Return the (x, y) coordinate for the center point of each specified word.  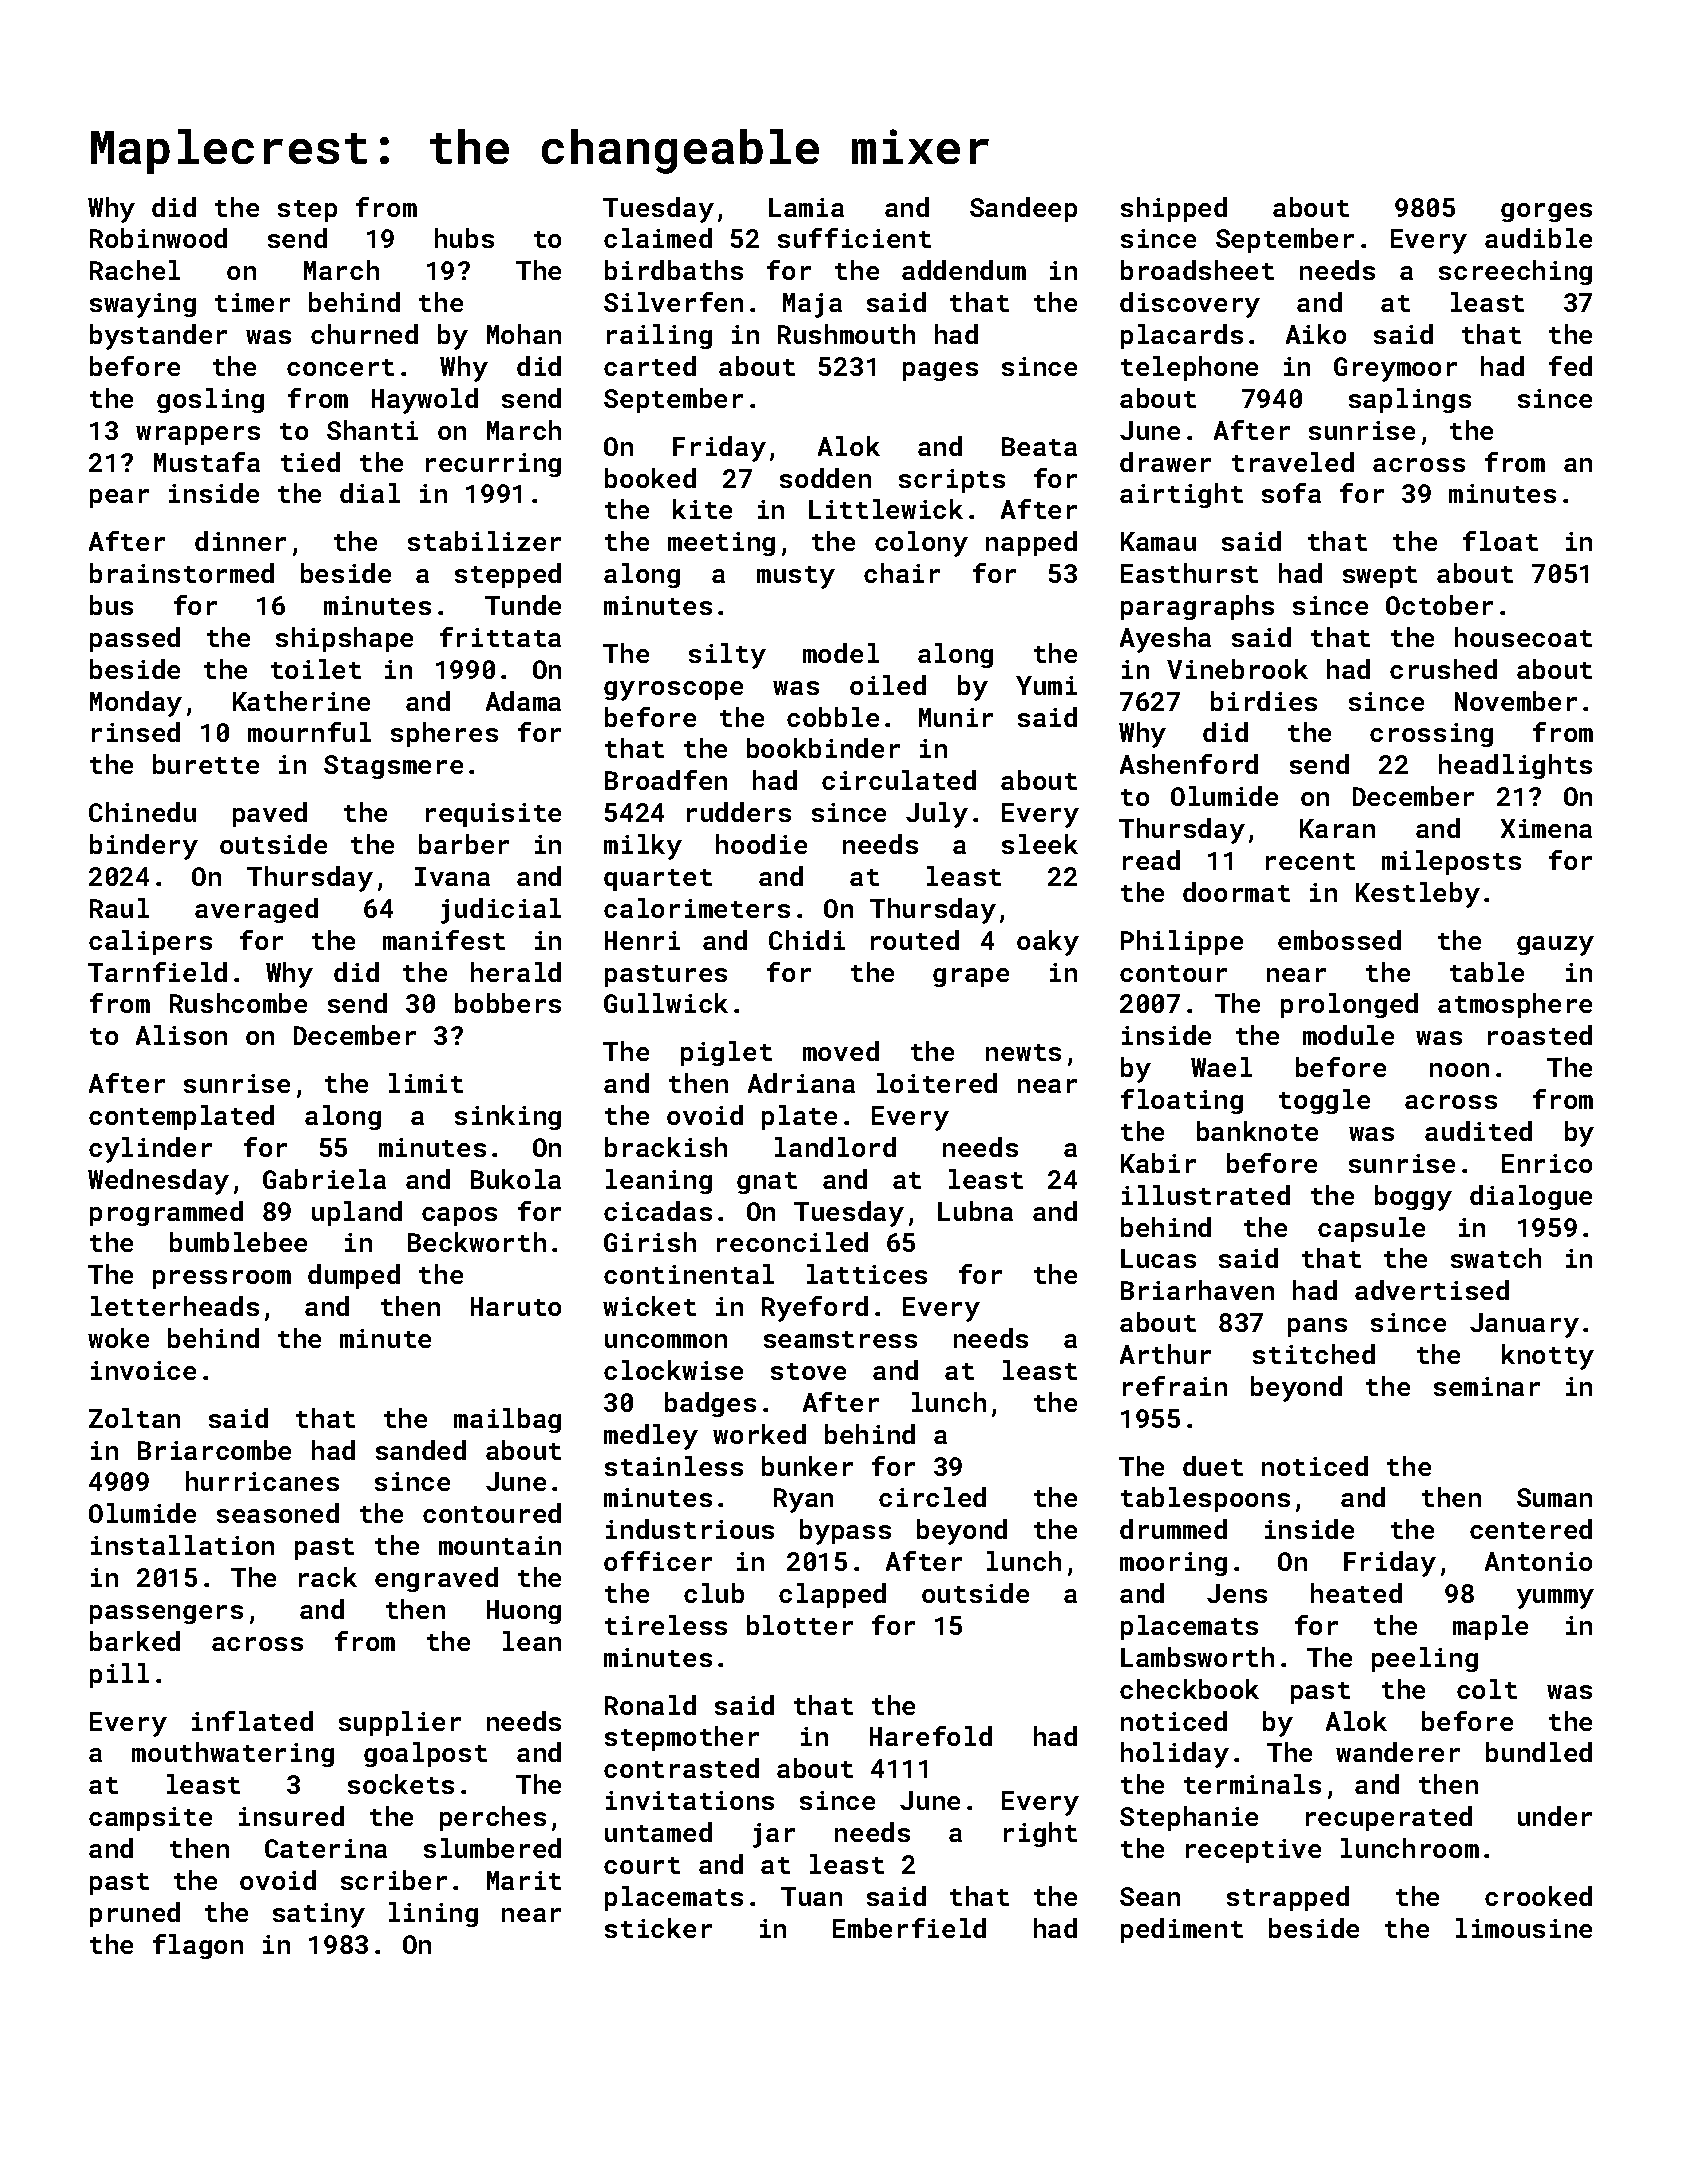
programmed (166, 1213)
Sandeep (1023, 209)
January (1524, 1325)
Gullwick (666, 1003)
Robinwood (158, 238)
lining (433, 1914)
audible (1538, 238)
